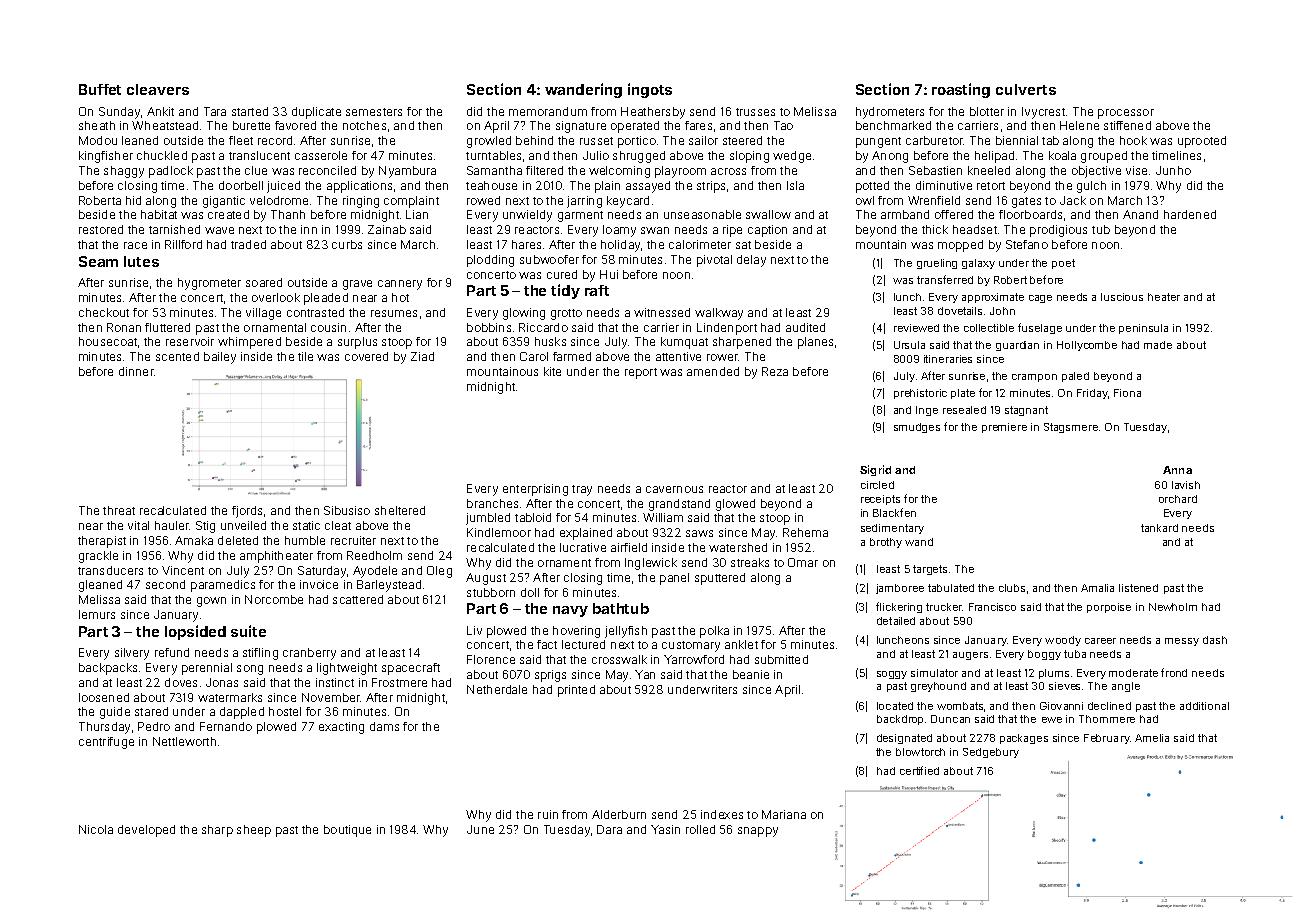 The width and height of the document is (1308, 924). What do you see at coordinates (1071, 428) in the document?
I see `Stagsmere` at bounding box center [1071, 428].
